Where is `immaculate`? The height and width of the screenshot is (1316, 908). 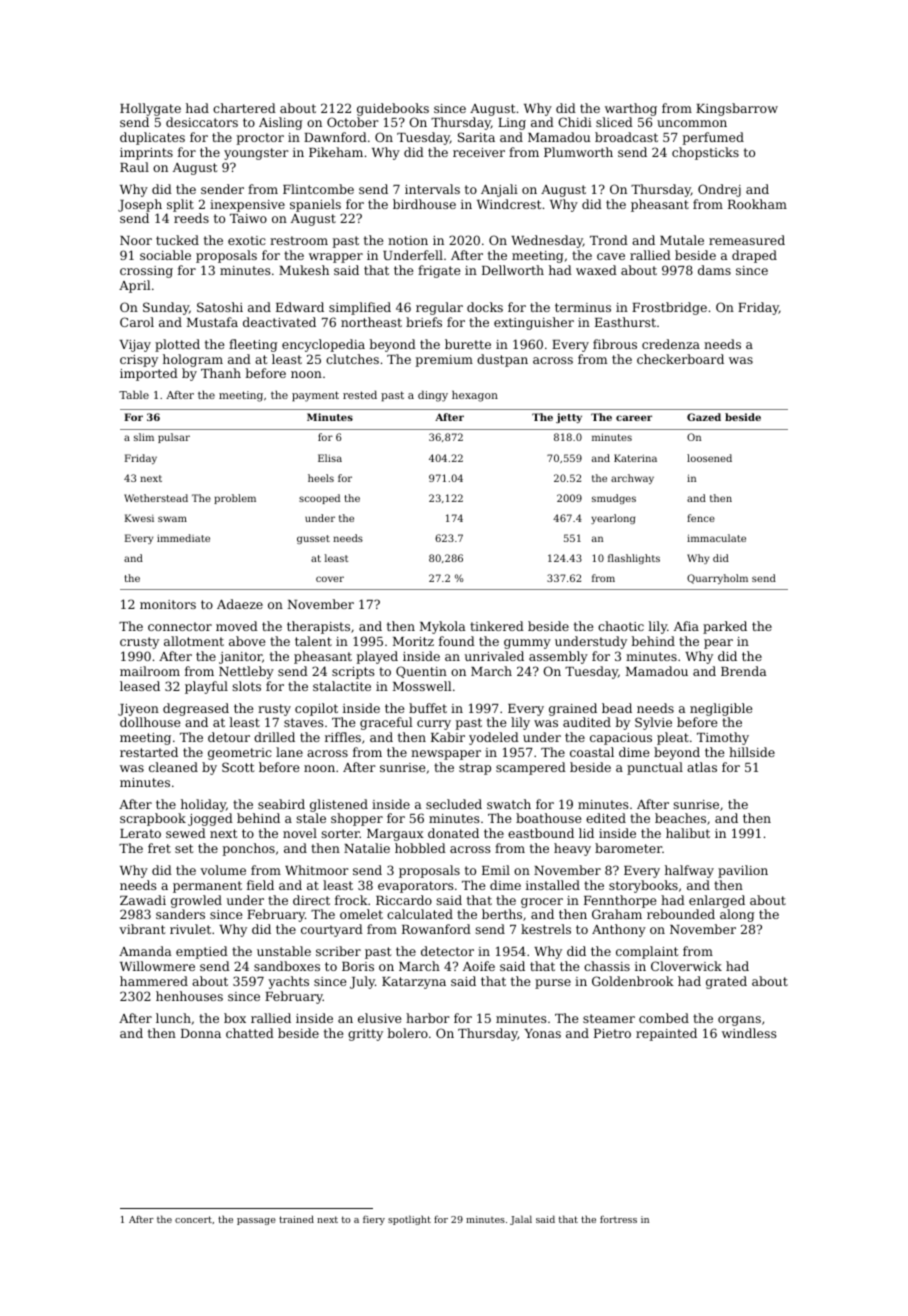 immaculate is located at coordinates (716, 538).
